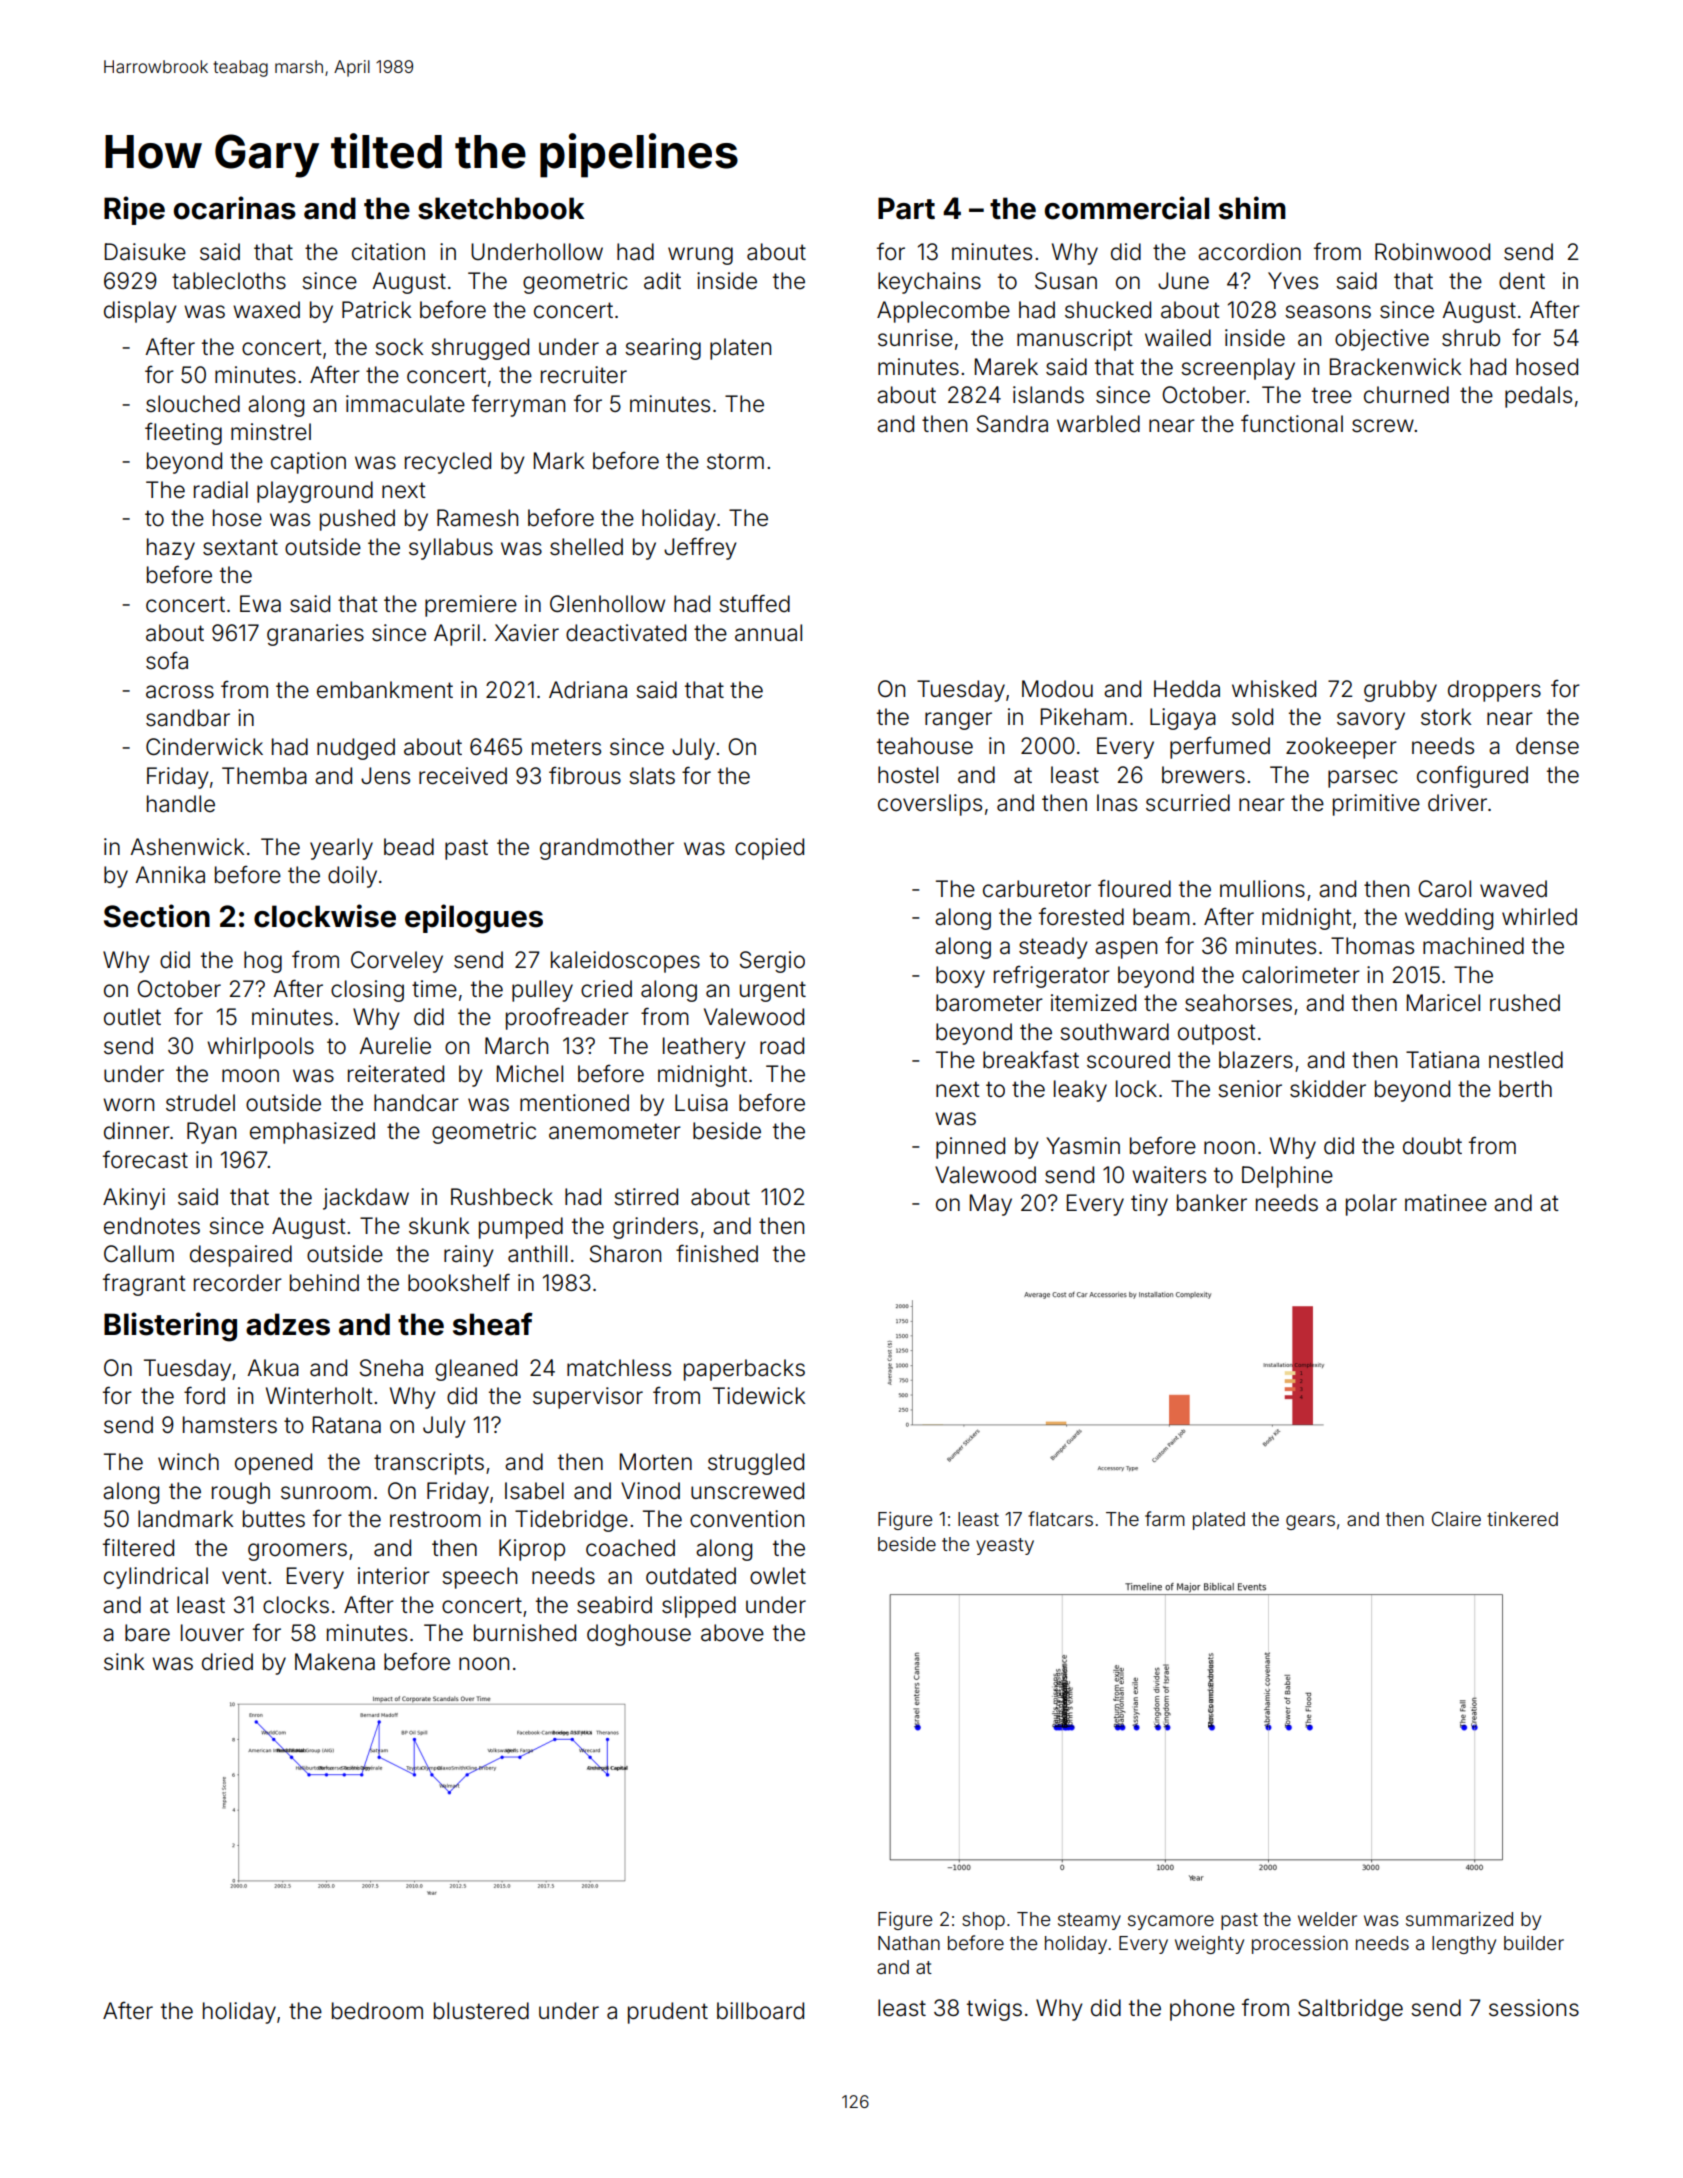  Describe the element at coordinates (1371, 1205) in the screenshot. I see `polar` at that location.
